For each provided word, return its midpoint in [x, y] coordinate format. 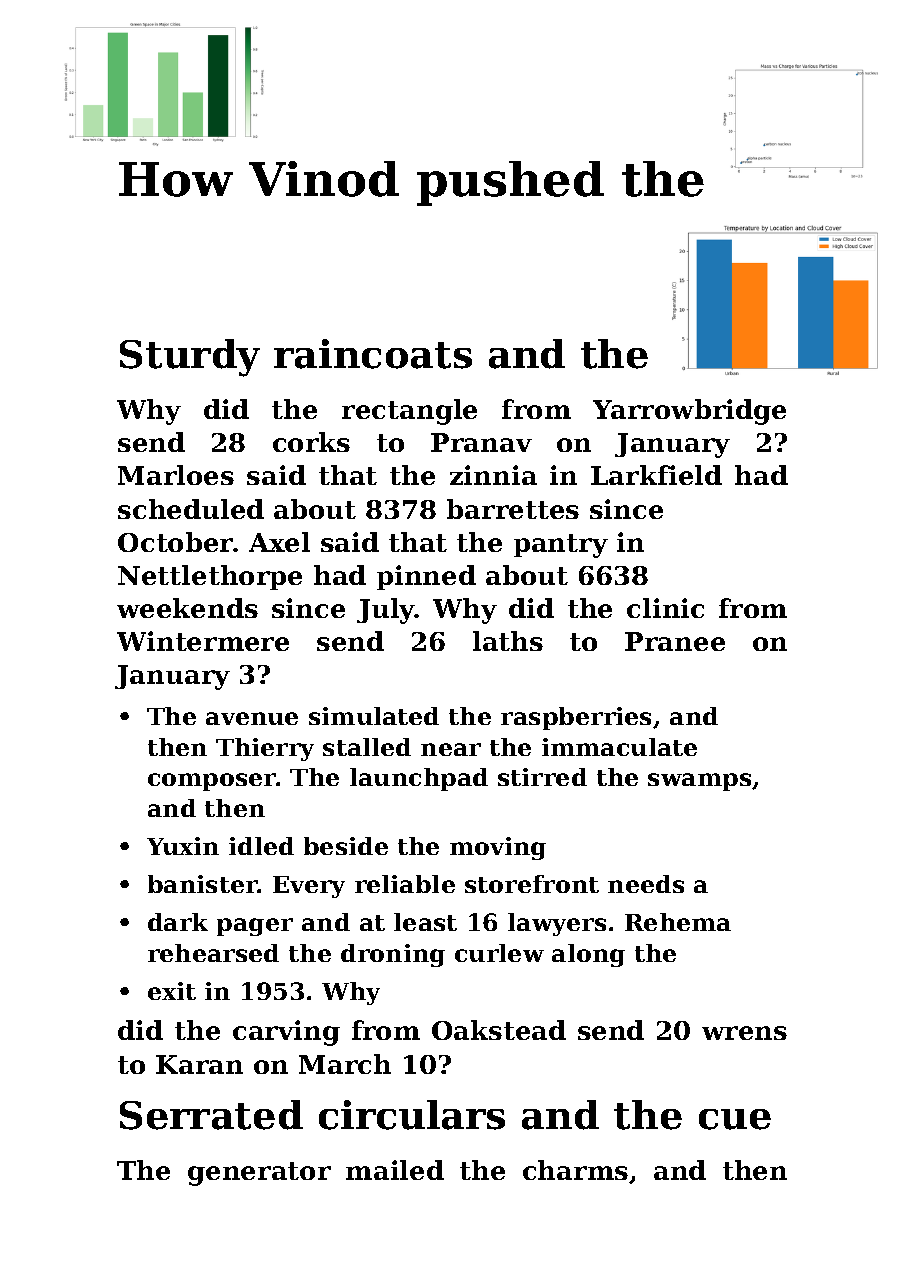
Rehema [678, 922]
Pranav [481, 442]
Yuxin [183, 846]
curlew [499, 953]
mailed [395, 1170]
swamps [699, 782]
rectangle [409, 412]
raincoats [373, 354]
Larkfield [656, 475]
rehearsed [213, 953]
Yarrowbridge [689, 412]
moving [498, 848]
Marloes [176, 475]
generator [259, 1174]
